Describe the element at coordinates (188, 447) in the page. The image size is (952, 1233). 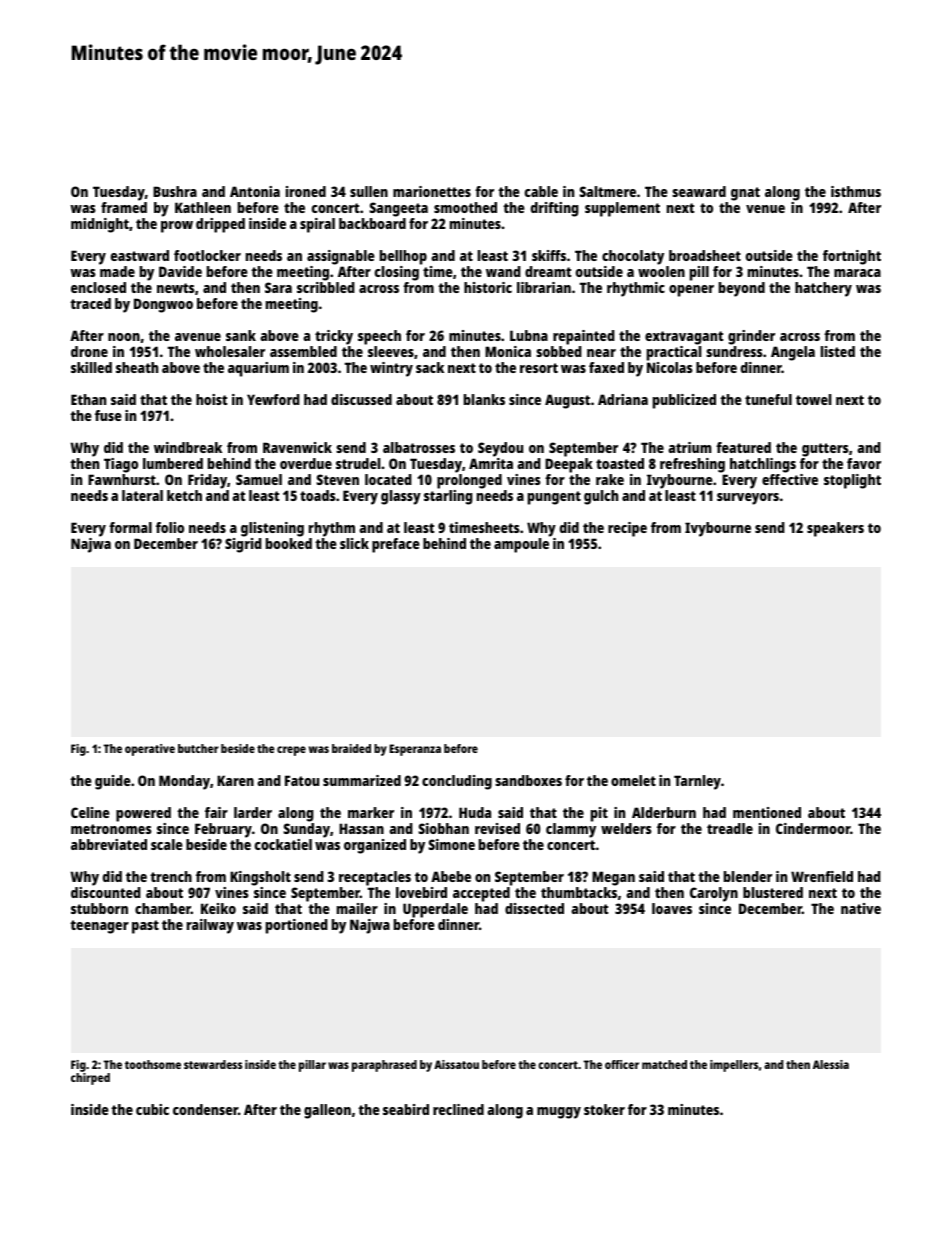
I see `windbreak` at that location.
